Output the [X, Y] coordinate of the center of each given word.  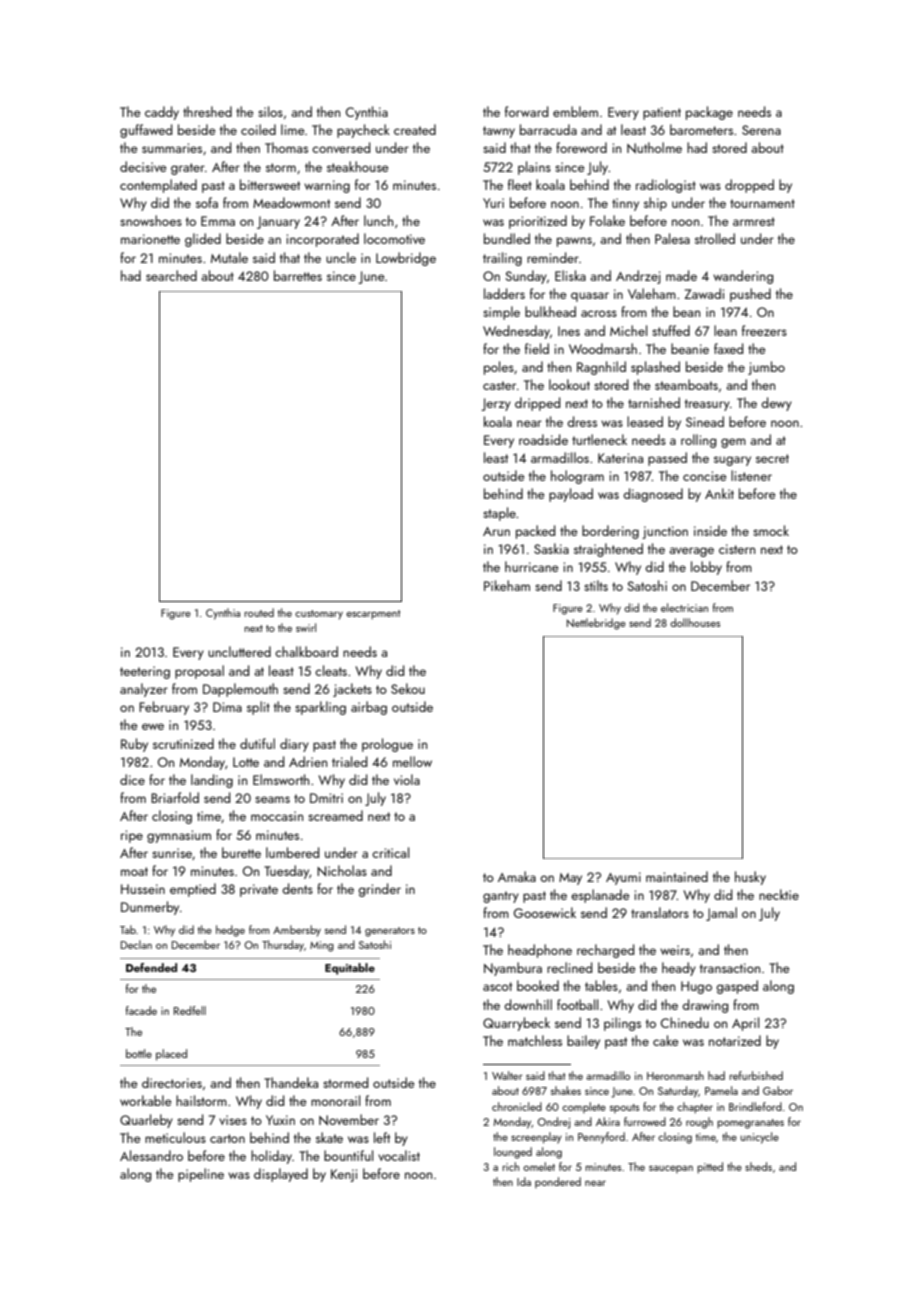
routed [259, 612]
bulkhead [550, 311]
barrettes [298, 275]
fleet [520, 184]
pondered [558, 1182]
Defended [151, 967]
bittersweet [270, 184]
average [691, 552]
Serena [761, 130]
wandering [743, 277]
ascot [497, 986]
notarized [735, 1040]
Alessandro [151, 1155]
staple [499, 514]
